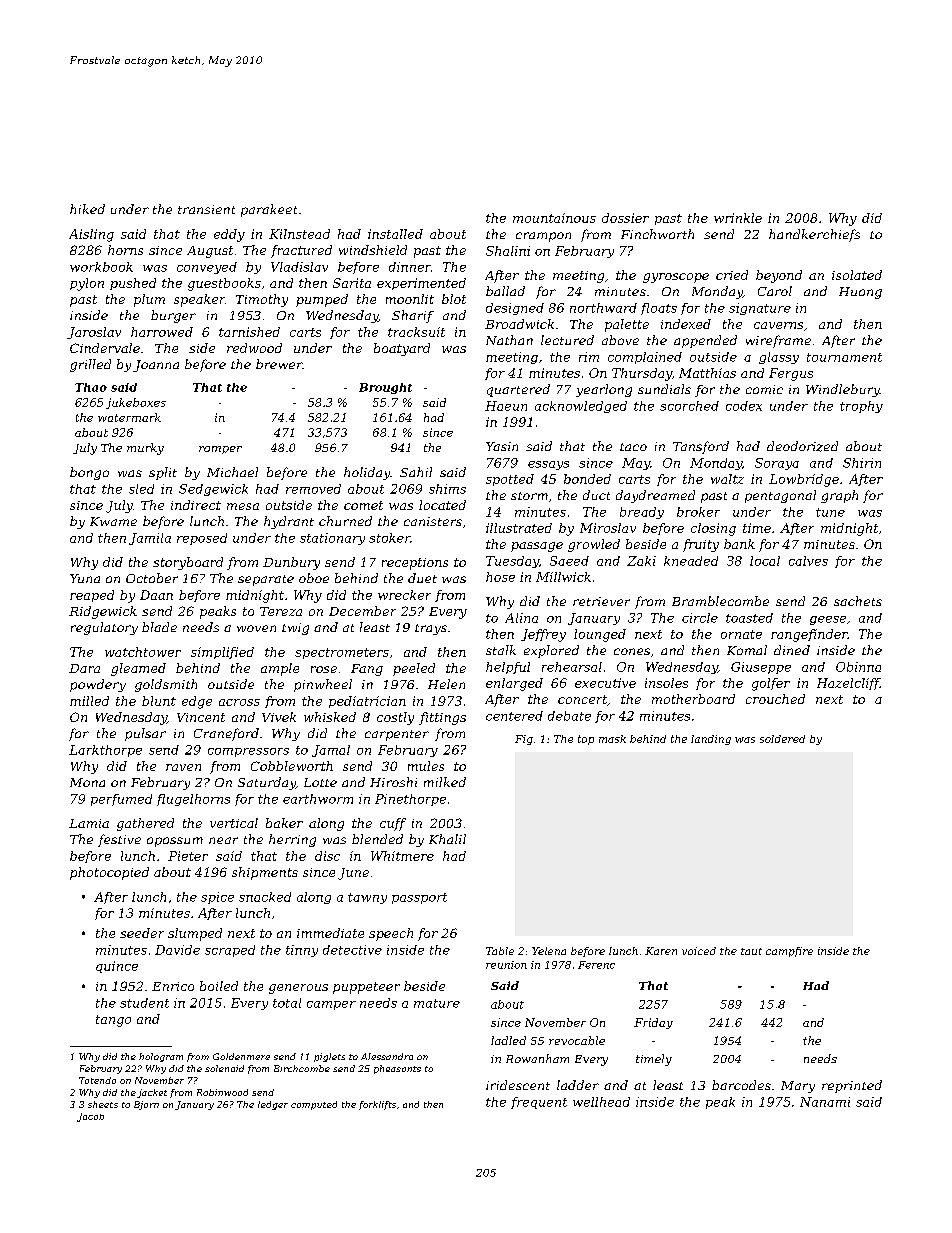 The image size is (952, 1233). Describe the element at coordinates (377, 1105) in the image. I see `forklifts` at that location.
